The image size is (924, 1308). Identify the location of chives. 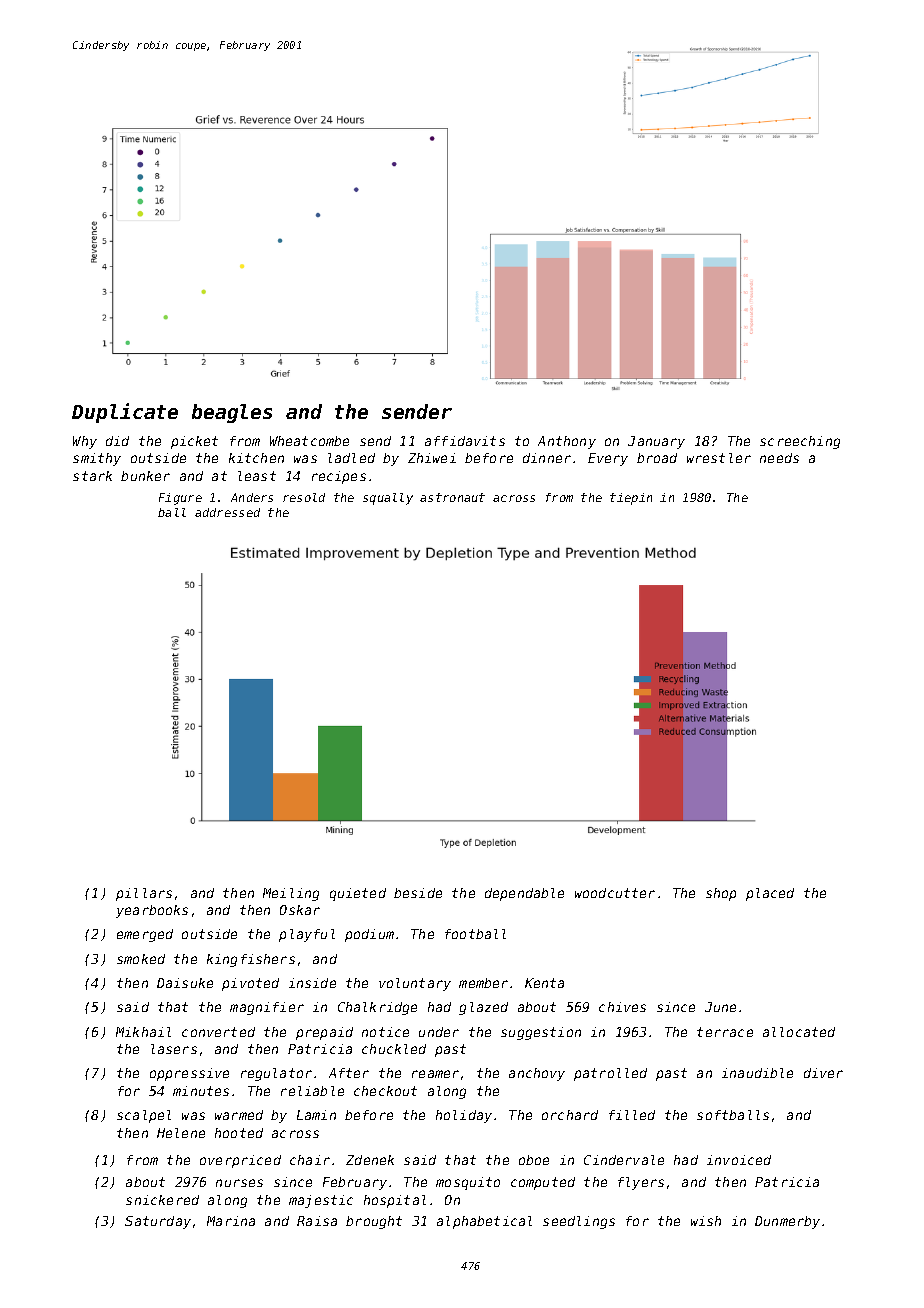
(622, 1007).
